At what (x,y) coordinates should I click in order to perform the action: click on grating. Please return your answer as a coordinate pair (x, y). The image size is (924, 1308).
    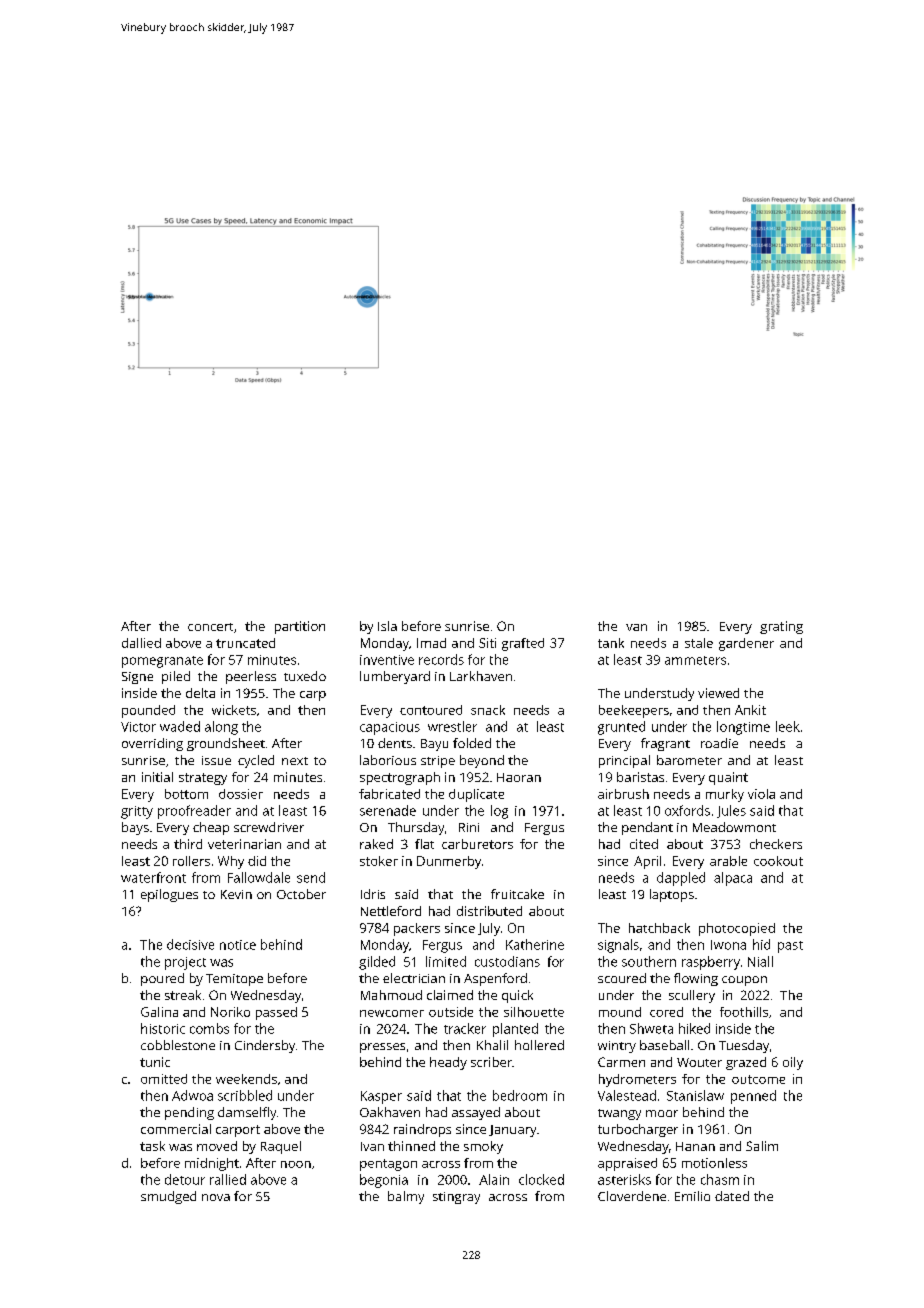
    Looking at the image, I should click on (781, 627).
